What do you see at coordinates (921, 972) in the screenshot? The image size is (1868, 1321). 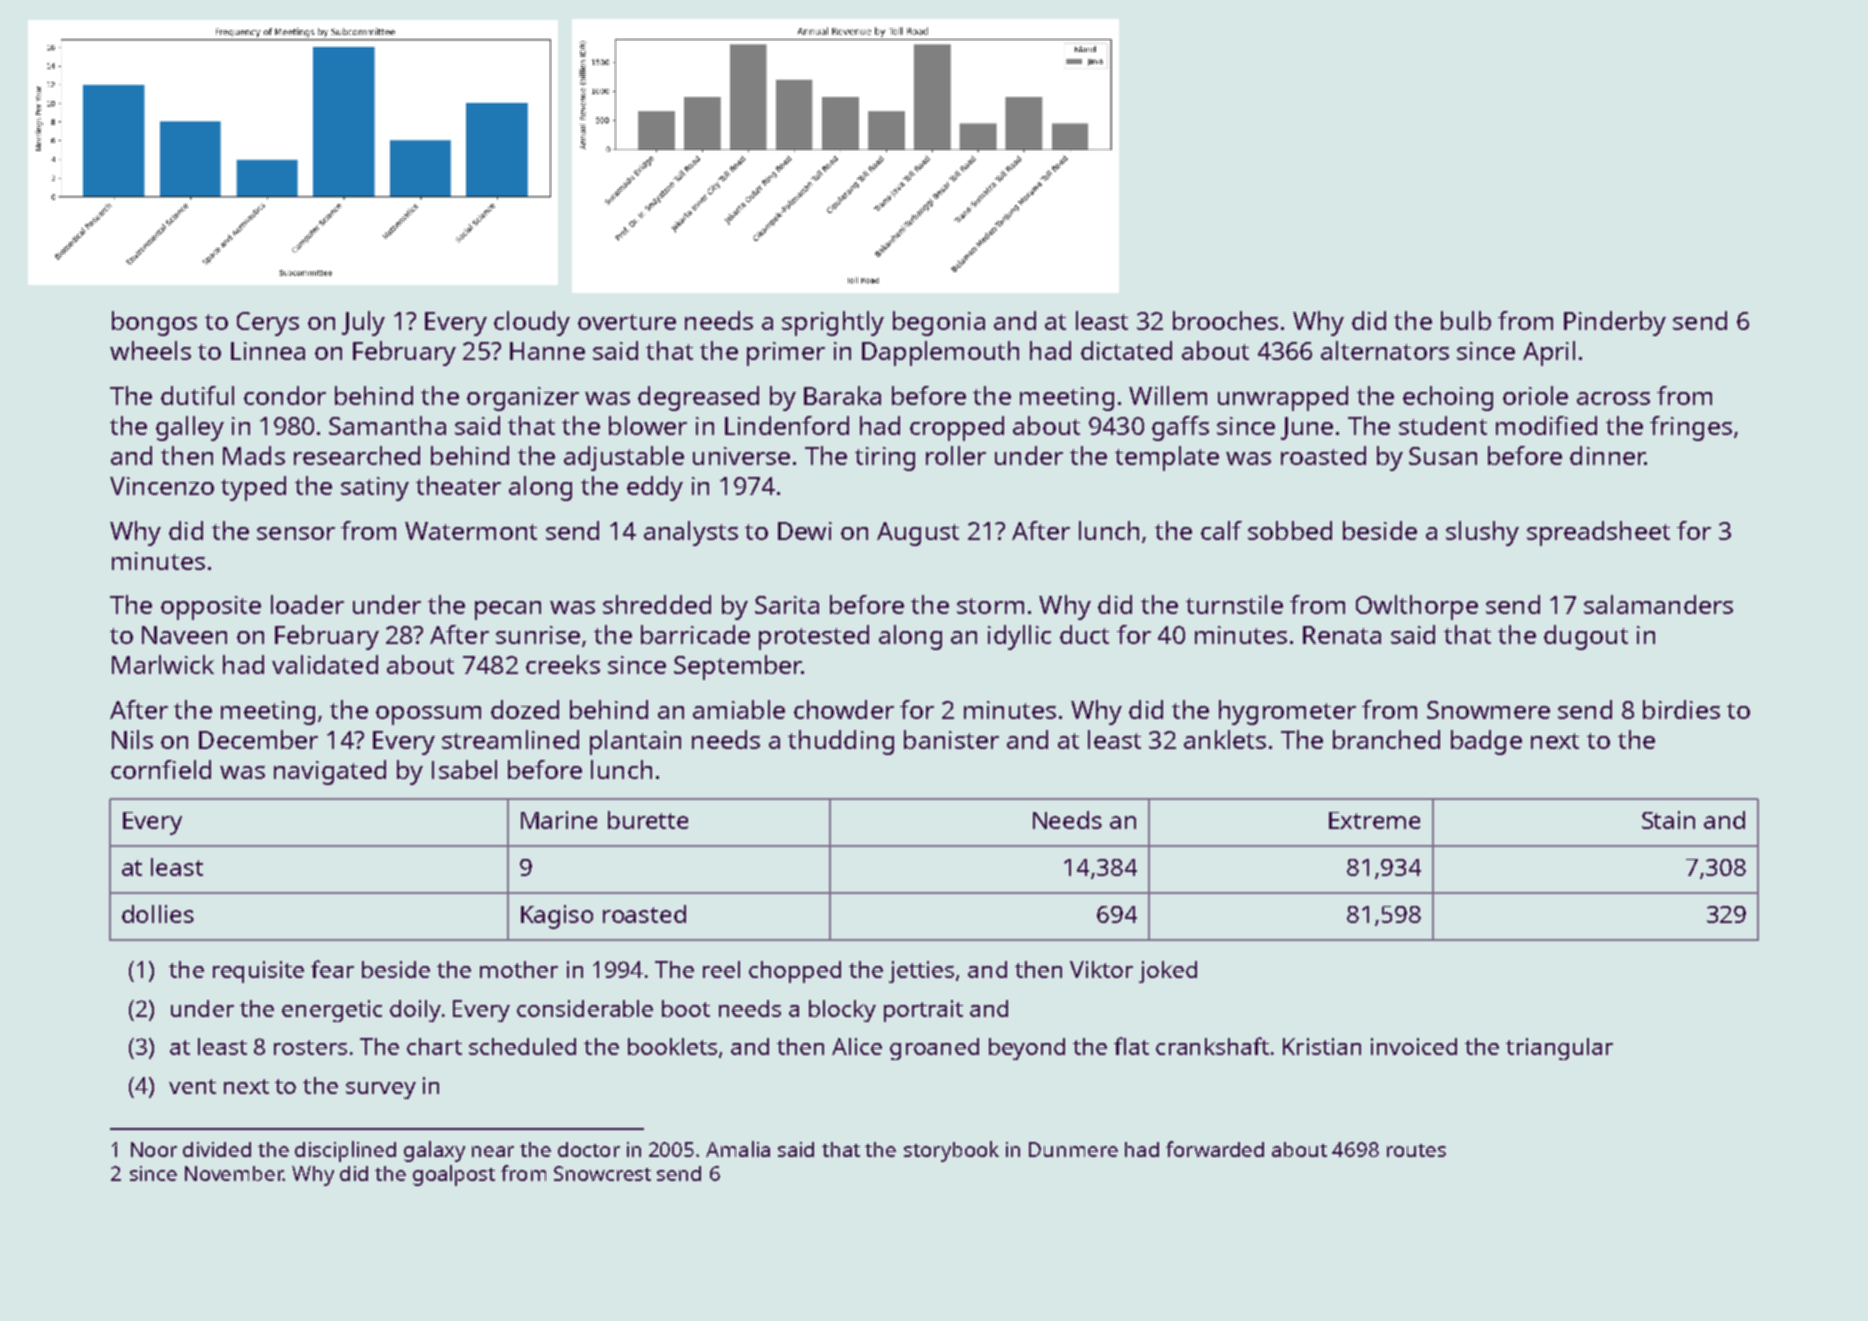 I see `jetties` at bounding box center [921, 972].
